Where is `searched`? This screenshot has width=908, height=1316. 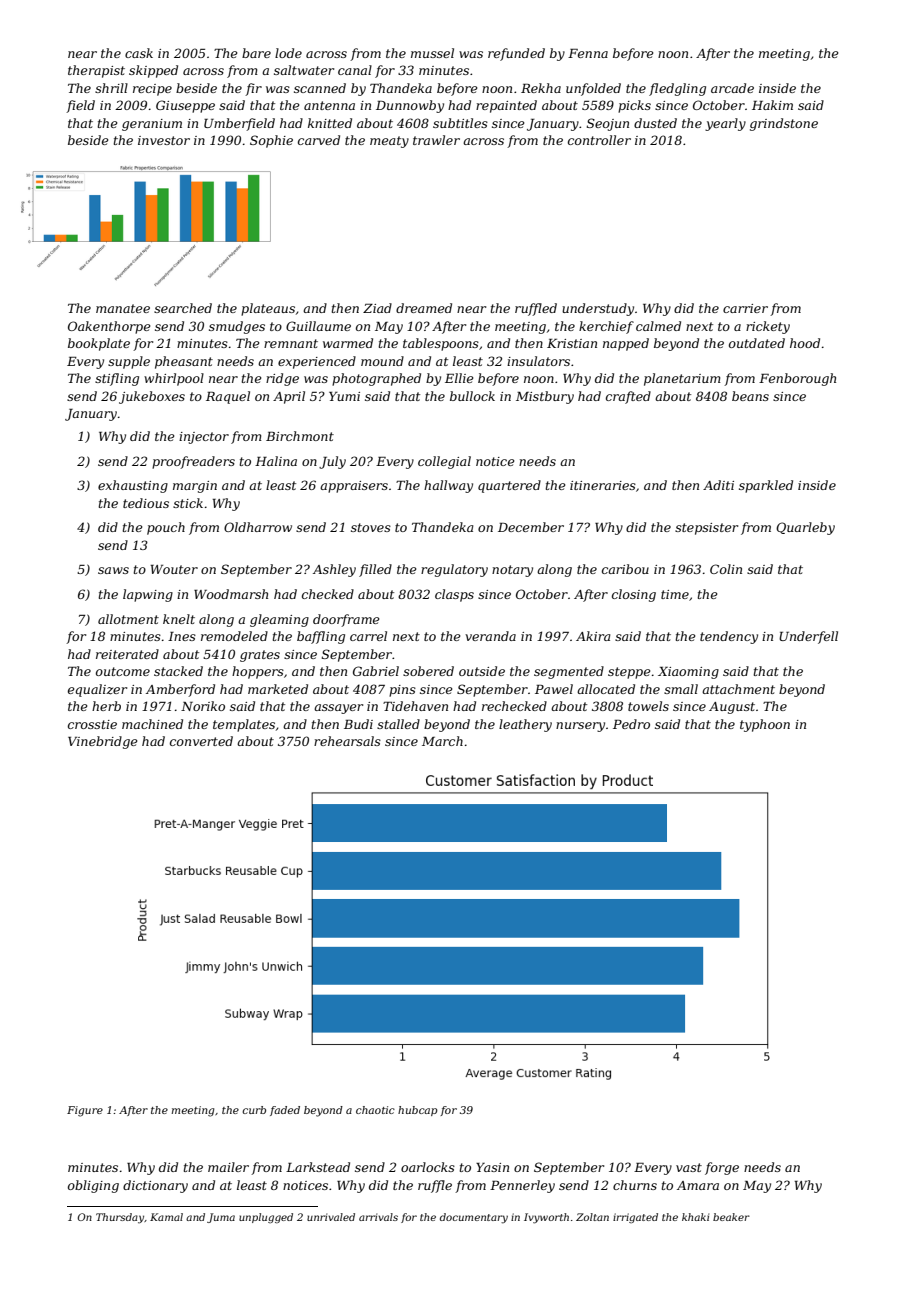 searched is located at coordinates (183, 308).
